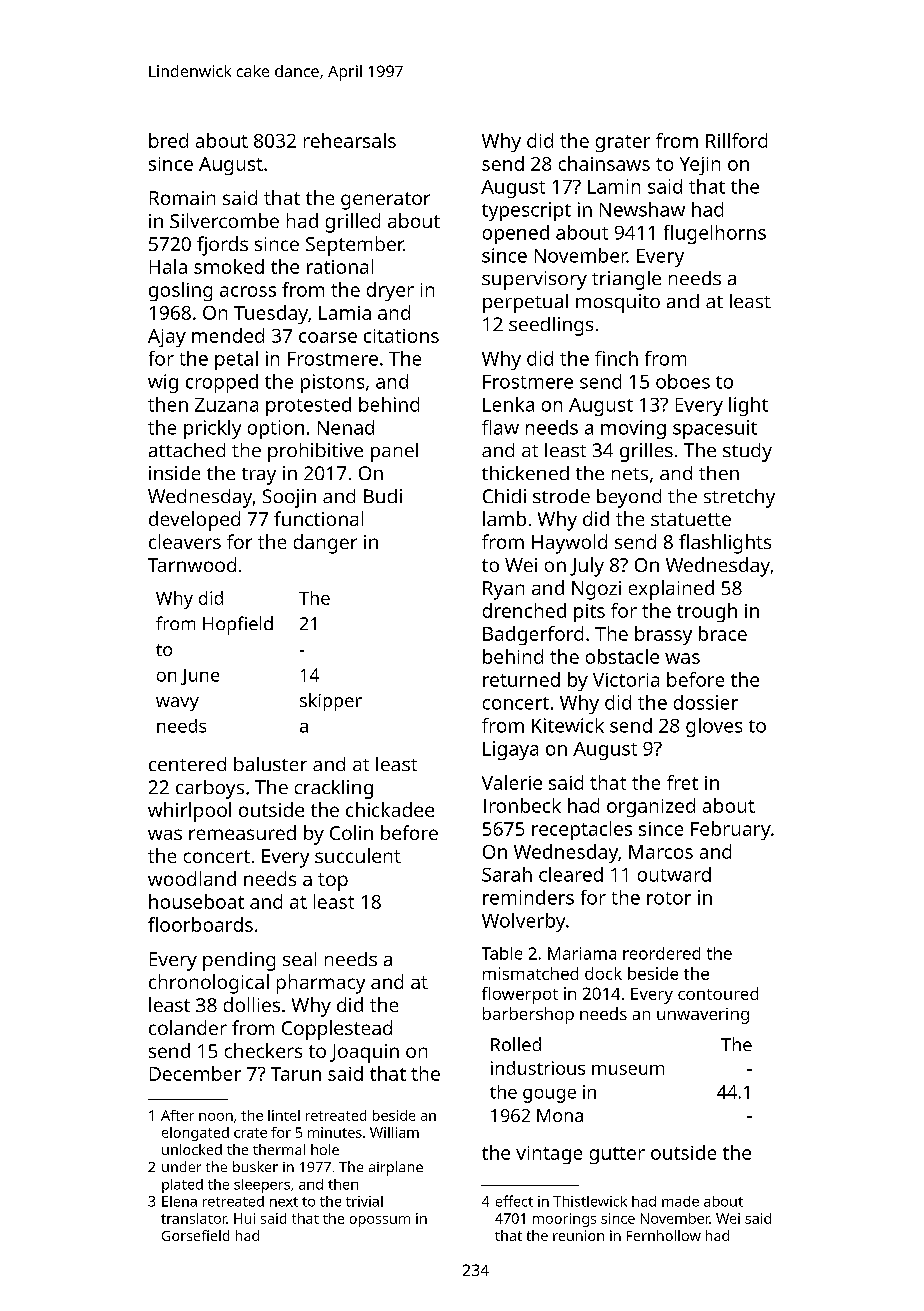  Describe the element at coordinates (683, 381) in the screenshot. I see `oboes` at that location.
